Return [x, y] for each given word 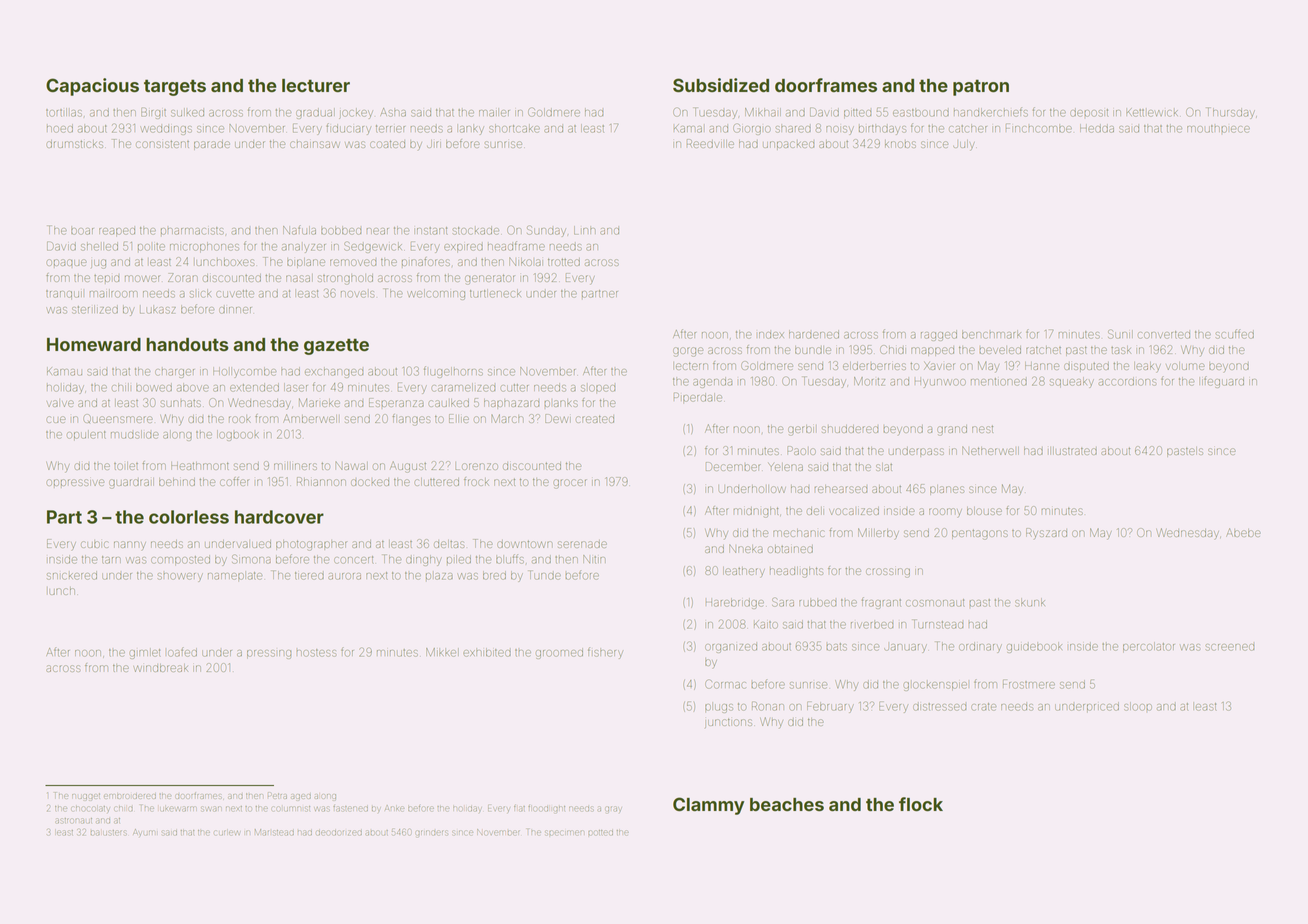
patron [981, 87]
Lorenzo [476, 466]
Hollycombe [244, 372]
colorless [189, 517]
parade [212, 145]
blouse [984, 511]
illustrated [1073, 451]
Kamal [688, 128]
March [507, 418]
